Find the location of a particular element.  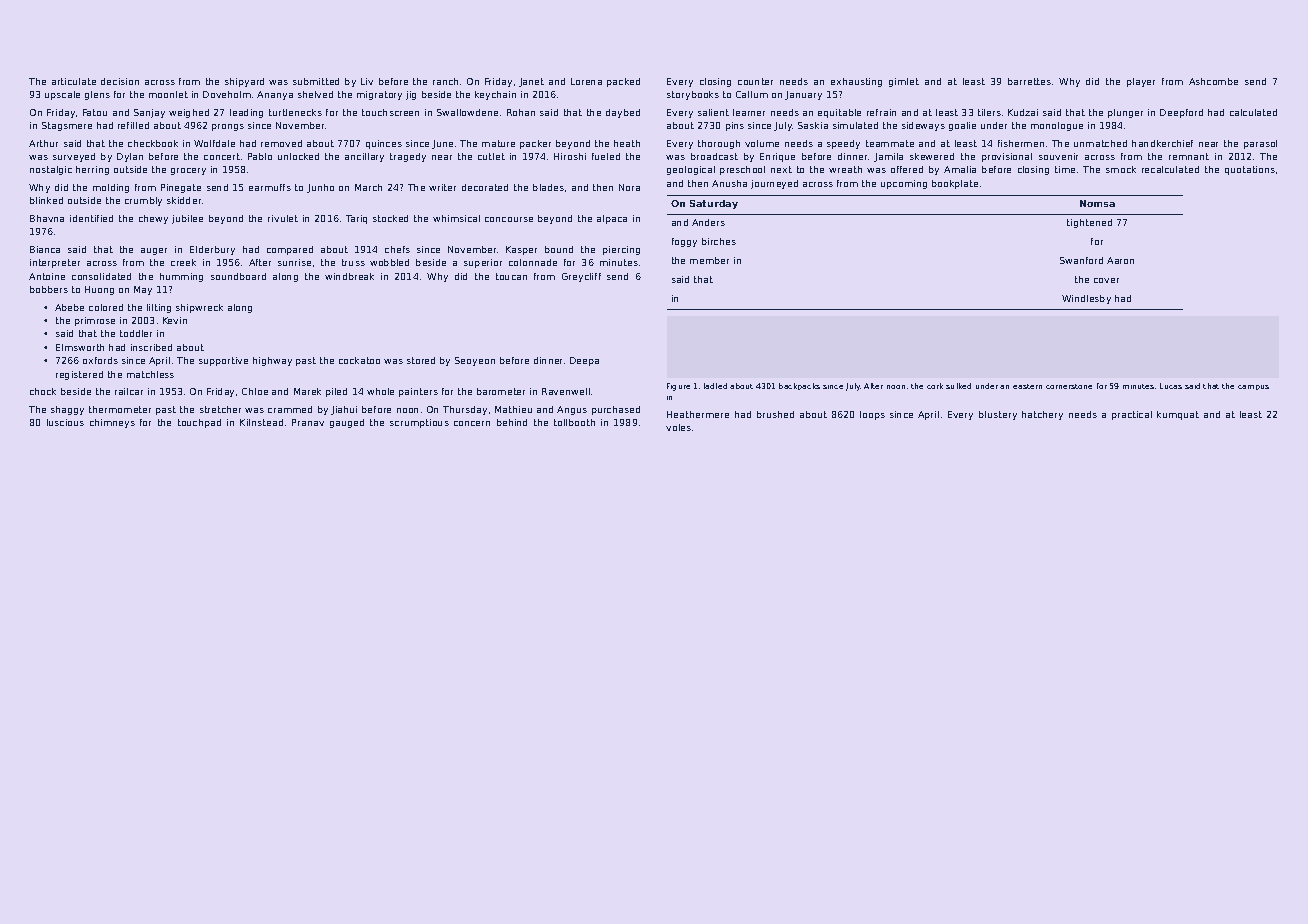

soundboard is located at coordinates (238, 276).
